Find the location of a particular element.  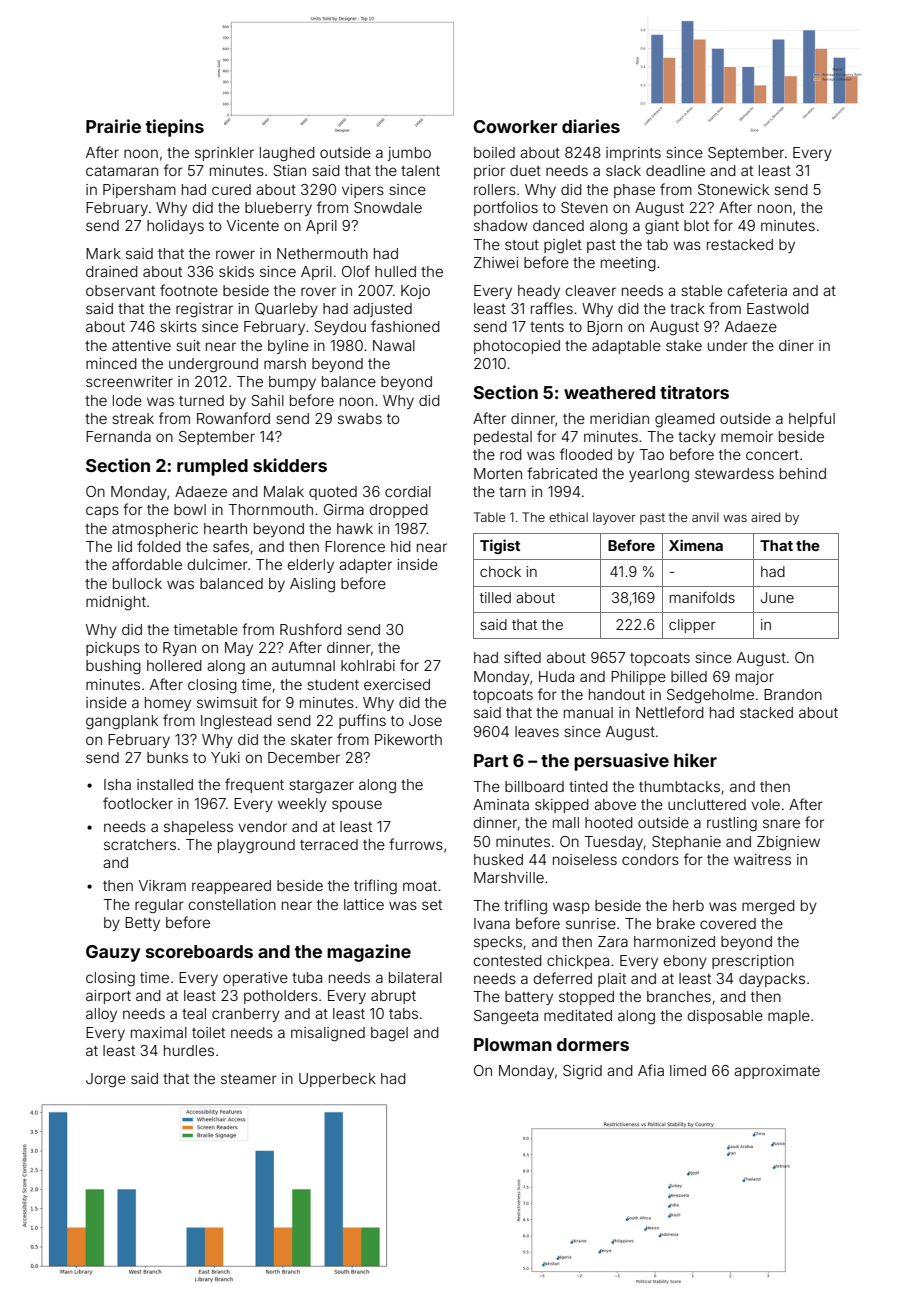

billboard is located at coordinates (534, 786).
